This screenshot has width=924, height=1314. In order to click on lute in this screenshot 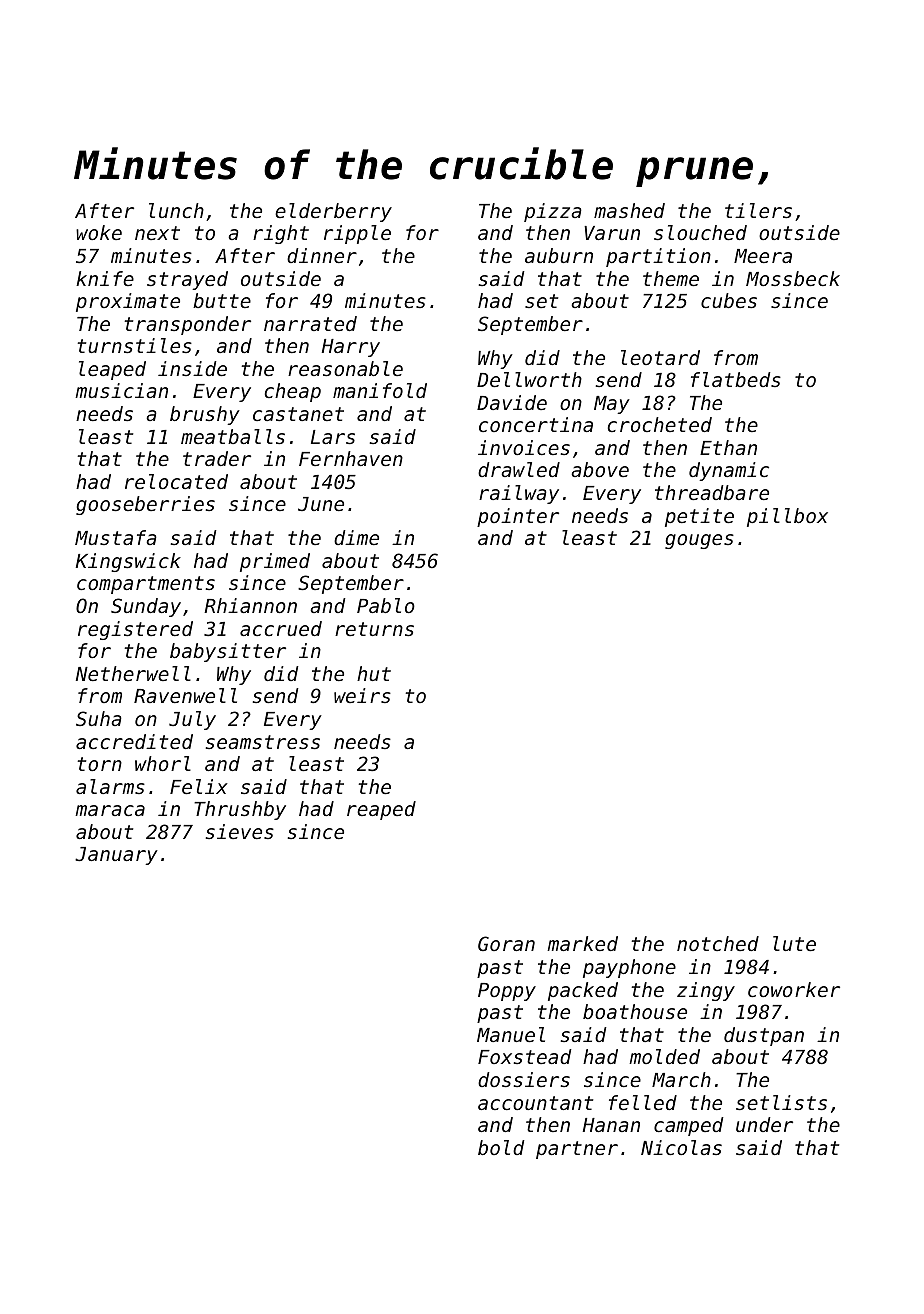, I will do `click(794, 943)`.
